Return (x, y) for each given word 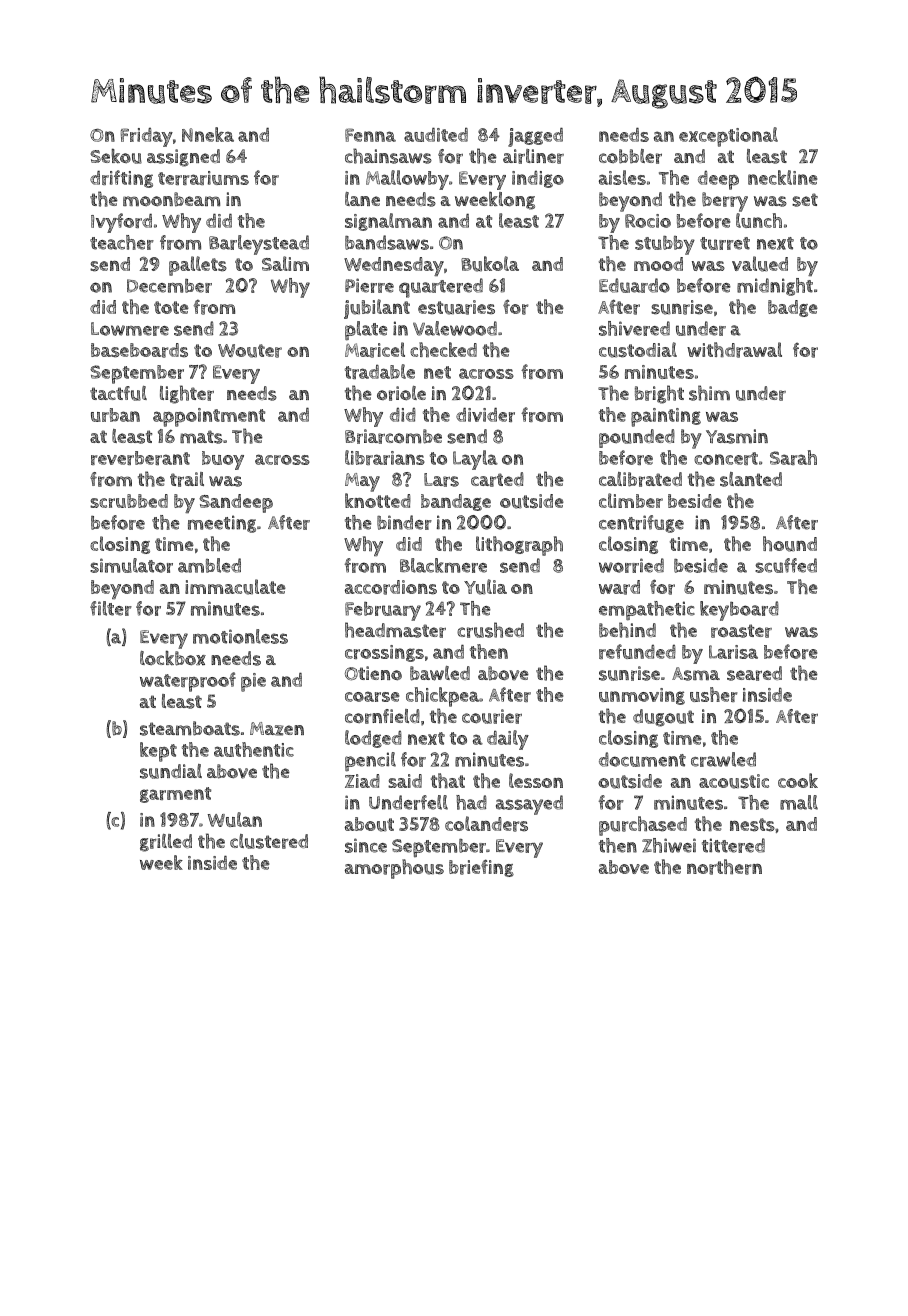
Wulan (235, 819)
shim (709, 393)
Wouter (250, 351)
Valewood (455, 328)
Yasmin (737, 436)
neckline (782, 177)
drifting (121, 179)
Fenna (370, 135)
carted (497, 479)
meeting (222, 524)
